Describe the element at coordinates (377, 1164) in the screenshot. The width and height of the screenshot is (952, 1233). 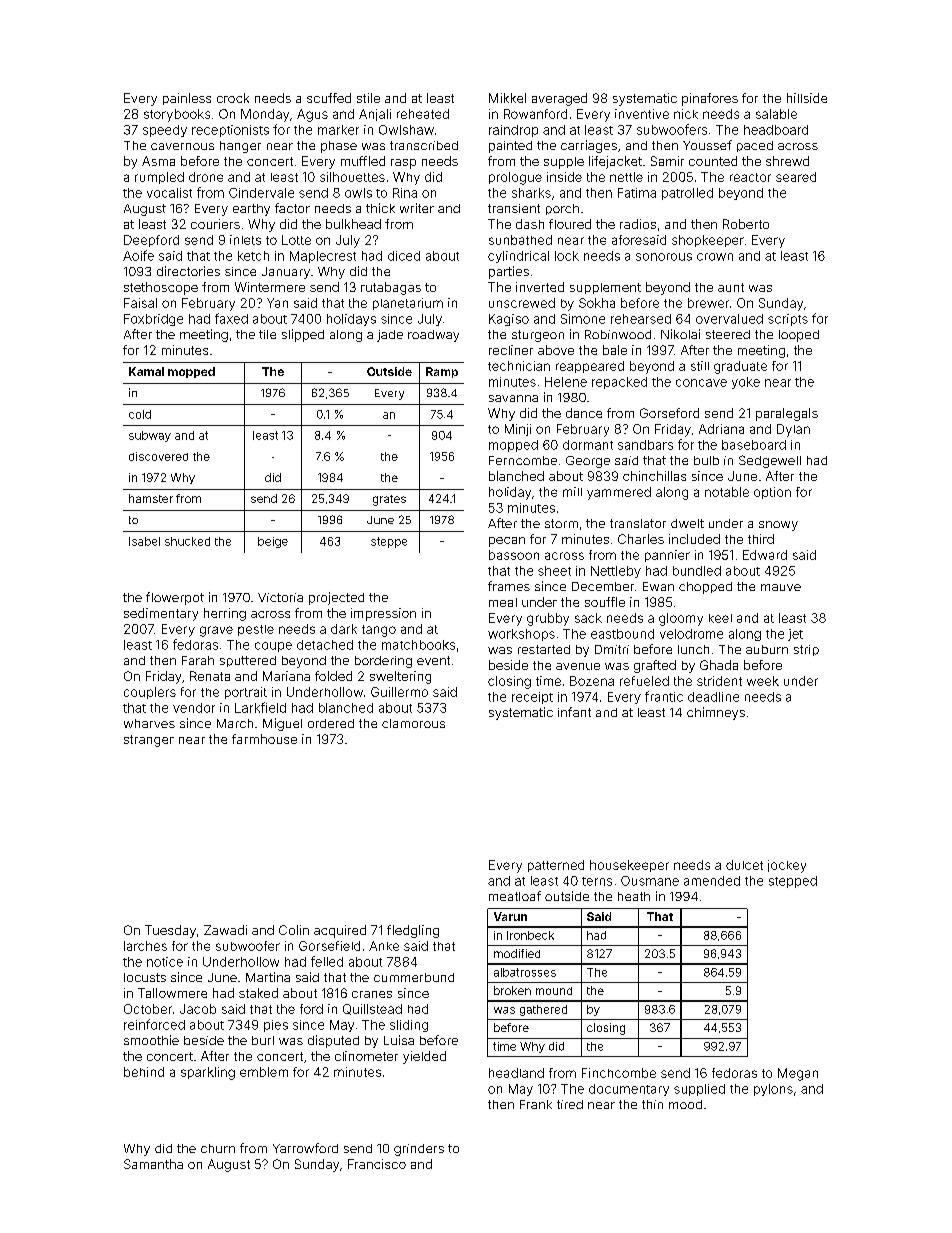
I see `Francisco` at that location.
